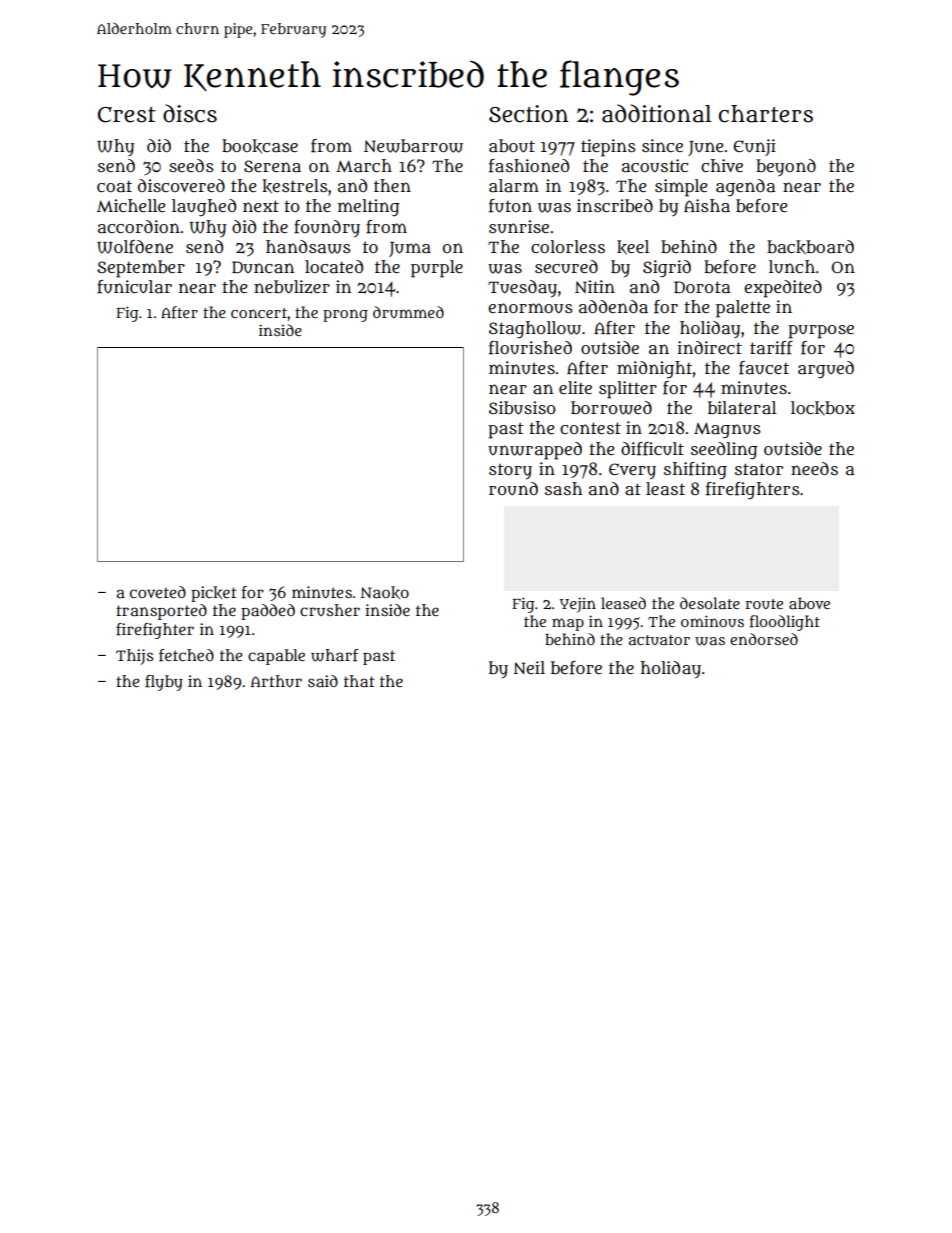  What do you see at coordinates (513, 488) in the image?
I see `round` at bounding box center [513, 488].
